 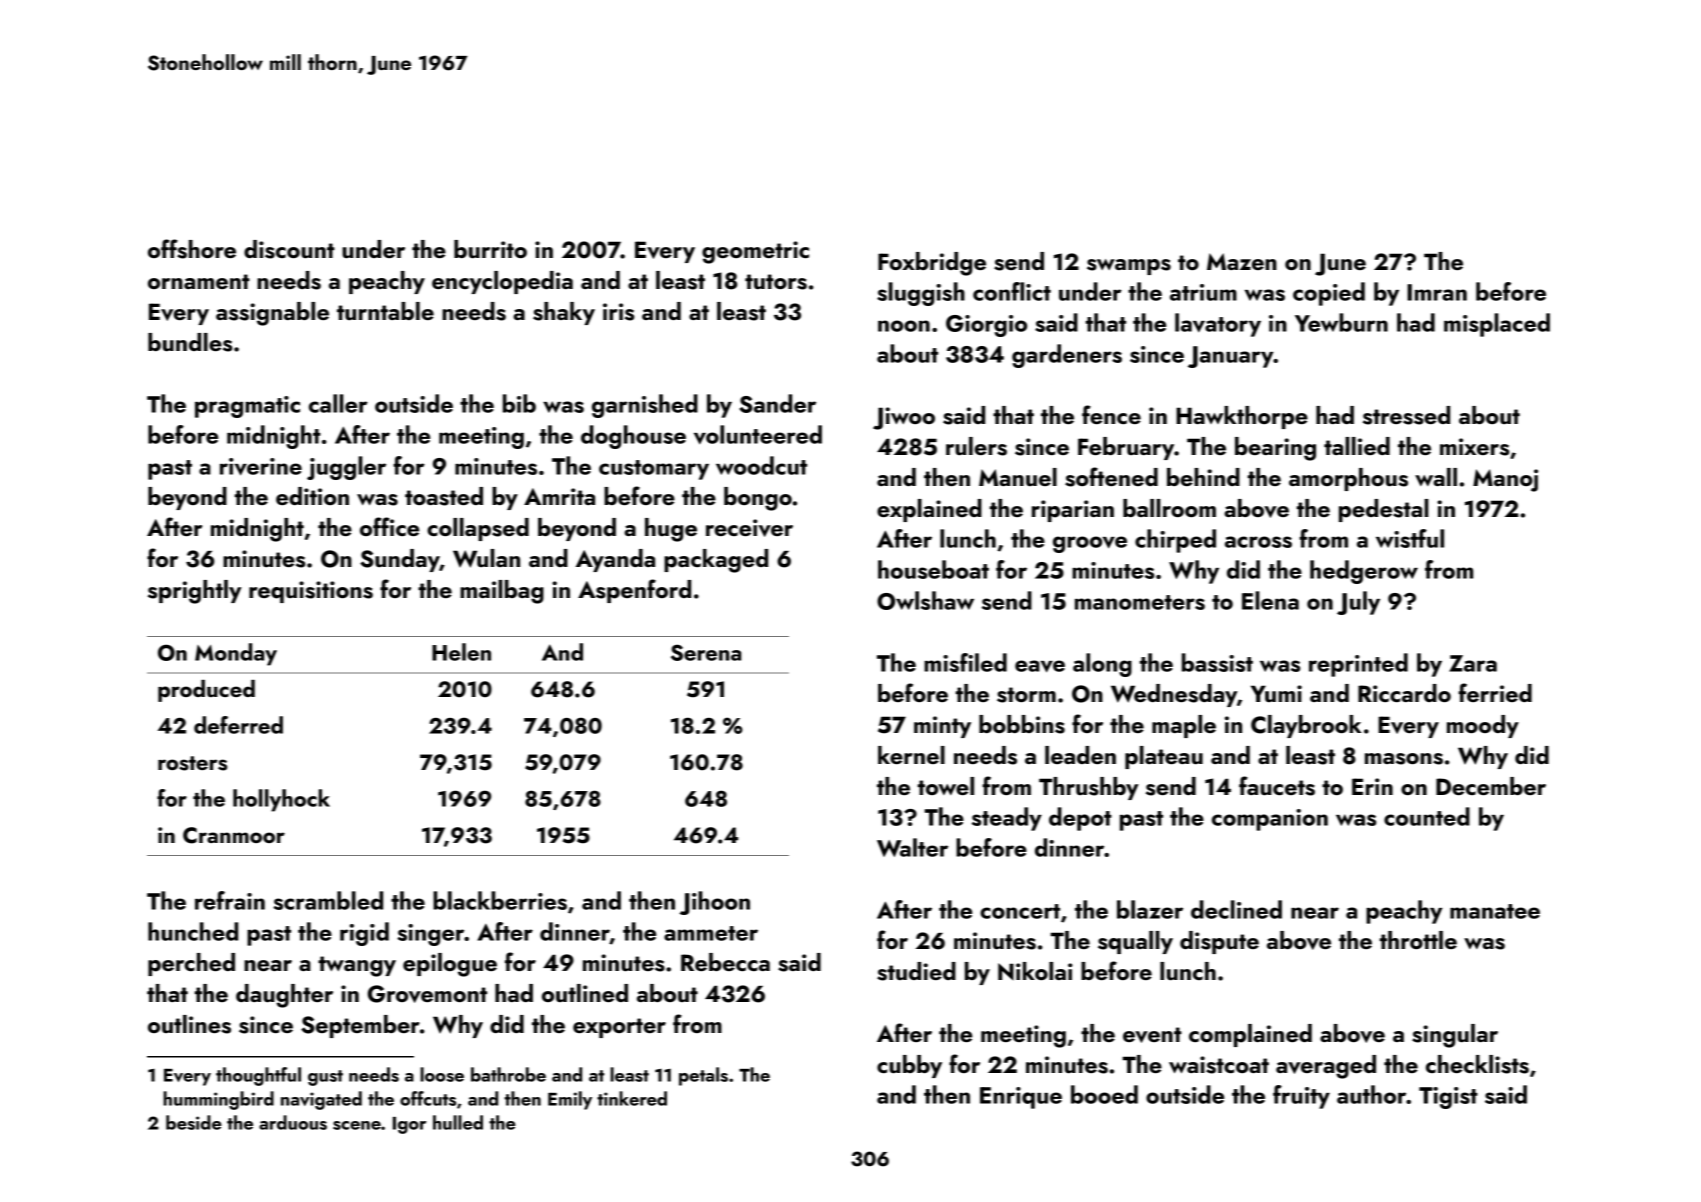 What do you see at coordinates (461, 652) in the screenshot?
I see `Helen` at bounding box center [461, 652].
